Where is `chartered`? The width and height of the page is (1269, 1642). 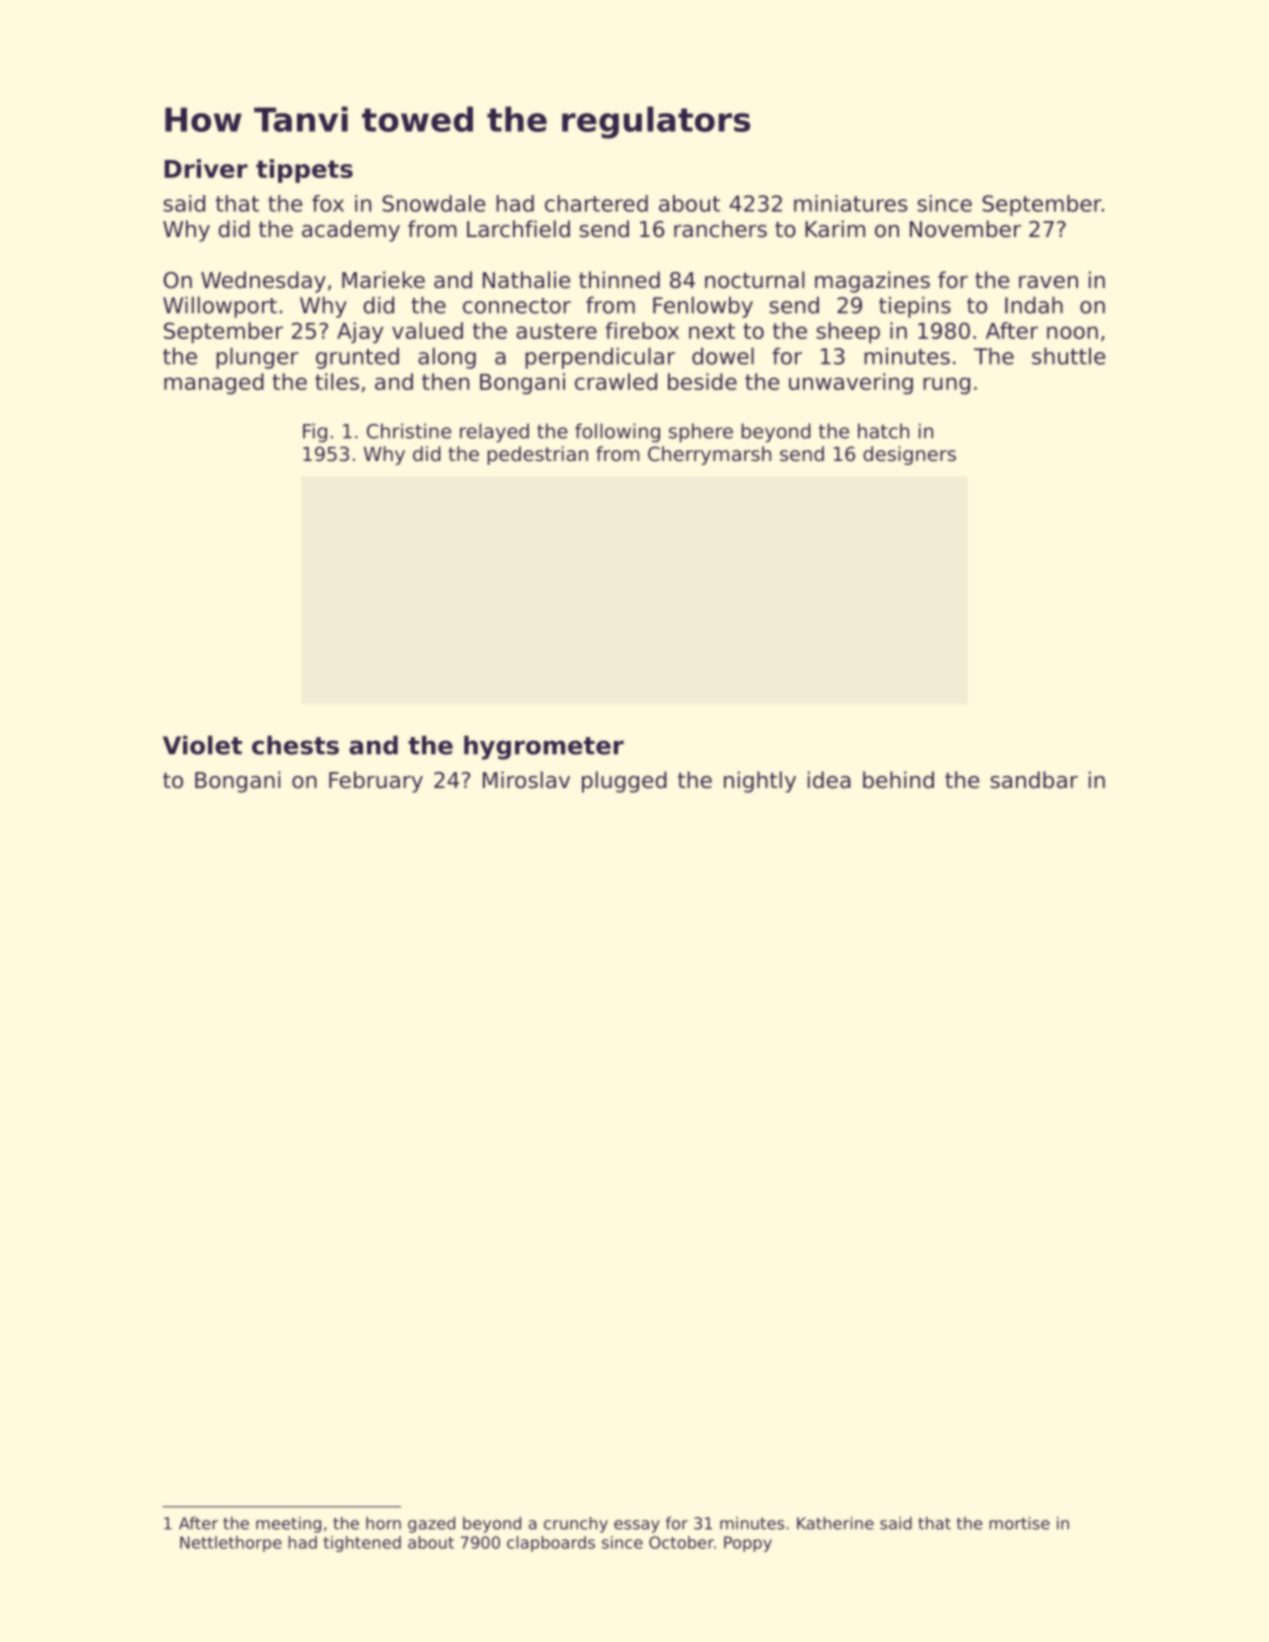 chartered is located at coordinates (596, 203).
